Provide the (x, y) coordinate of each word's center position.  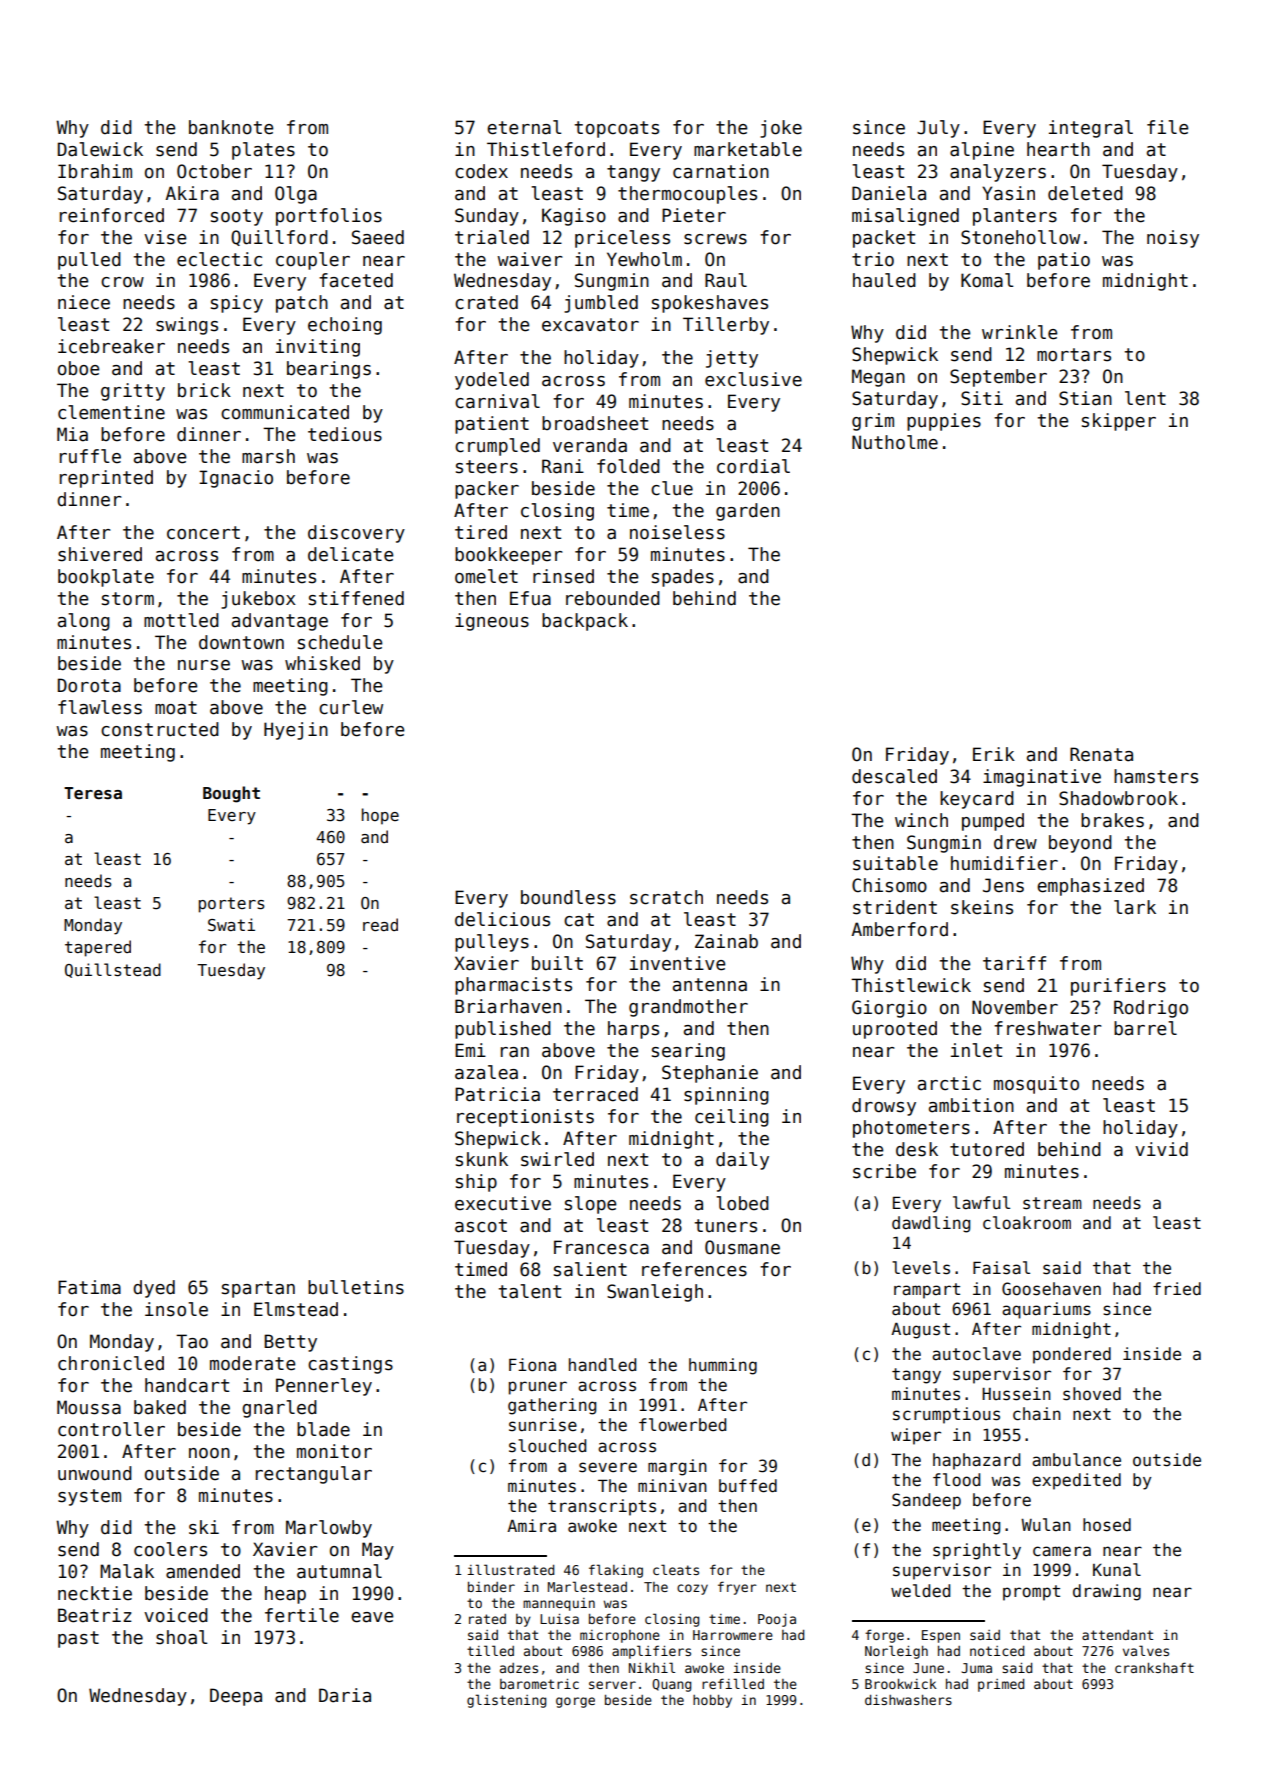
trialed (492, 237)
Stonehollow (1020, 237)
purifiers (1118, 987)
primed (1001, 1685)
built (557, 963)
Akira (192, 193)
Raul (726, 280)
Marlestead (587, 1586)
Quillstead (113, 970)
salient (590, 1269)
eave (372, 1617)
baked (160, 1407)
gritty (133, 392)
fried (1177, 1289)
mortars (1074, 355)
